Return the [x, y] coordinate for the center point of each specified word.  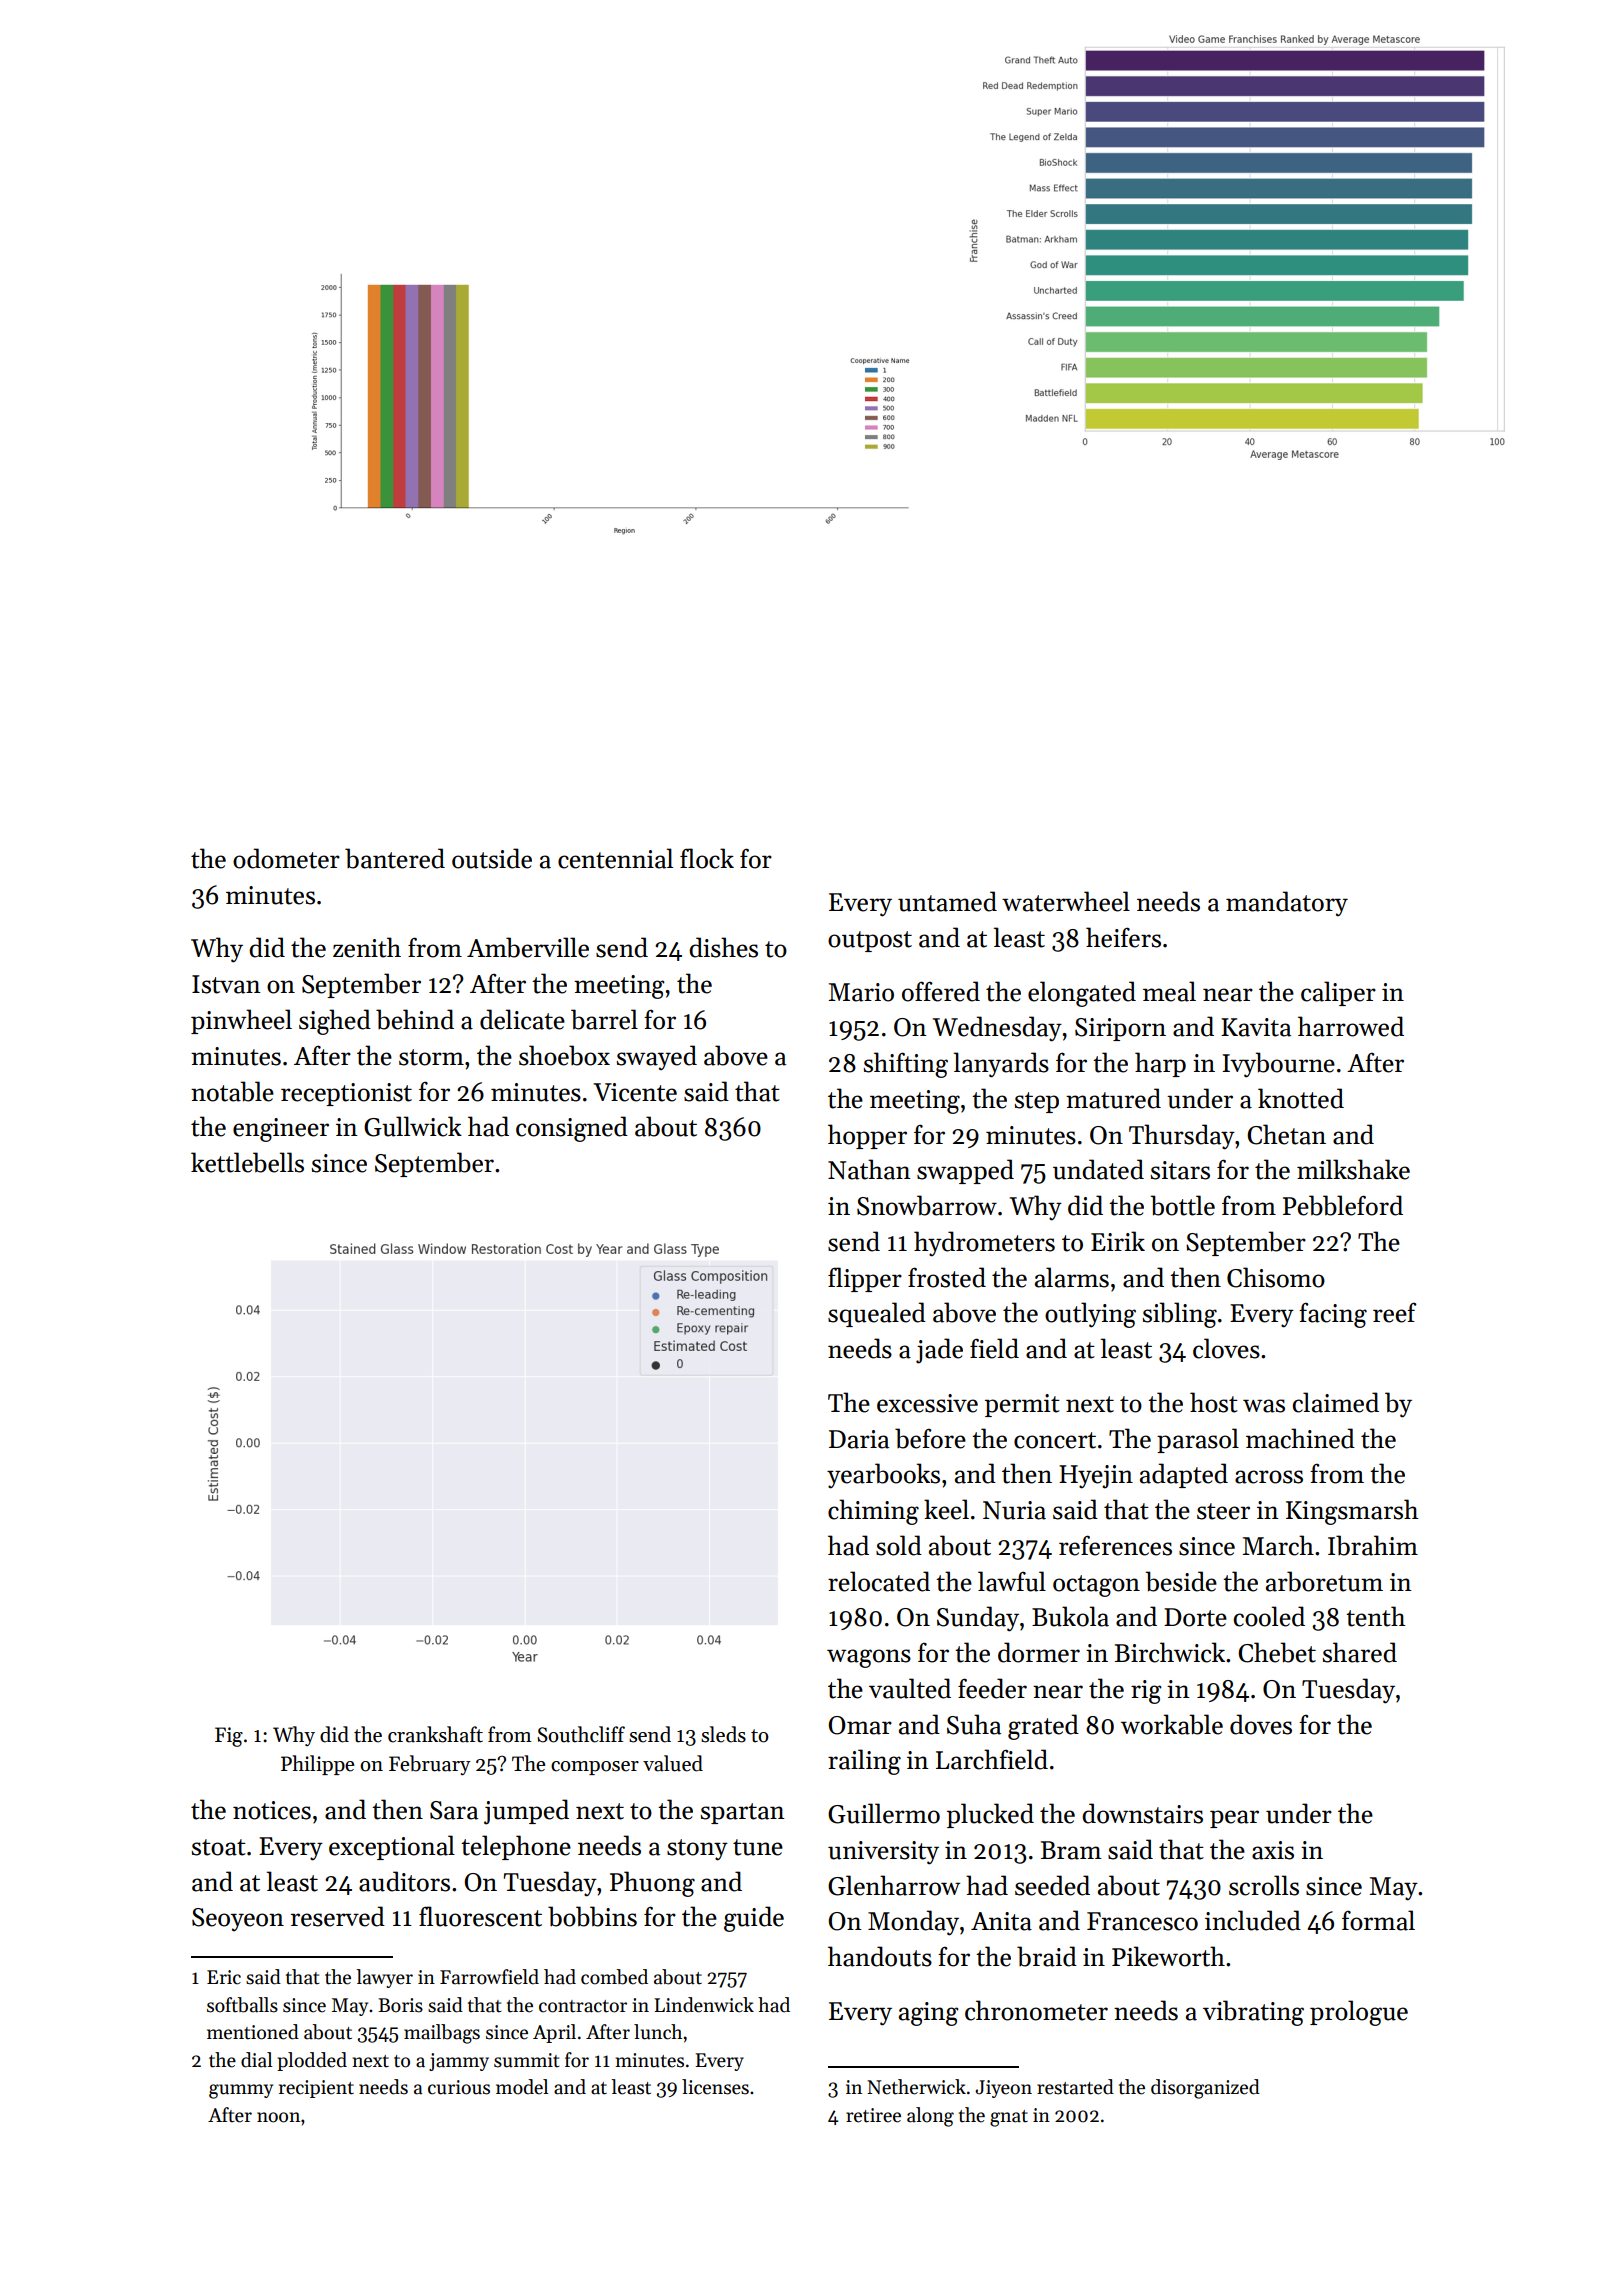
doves [1261, 1724]
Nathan [869, 1169]
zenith [367, 947]
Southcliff [581, 1734]
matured [1113, 1098]
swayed [657, 1057]
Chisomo [1276, 1277]
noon [278, 2117]
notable [232, 1091]
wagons [869, 1658]
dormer [1039, 1652]
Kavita [1256, 1027]
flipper [865, 1279]
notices [272, 1810]
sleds [723, 1734]
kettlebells [247, 1162]
